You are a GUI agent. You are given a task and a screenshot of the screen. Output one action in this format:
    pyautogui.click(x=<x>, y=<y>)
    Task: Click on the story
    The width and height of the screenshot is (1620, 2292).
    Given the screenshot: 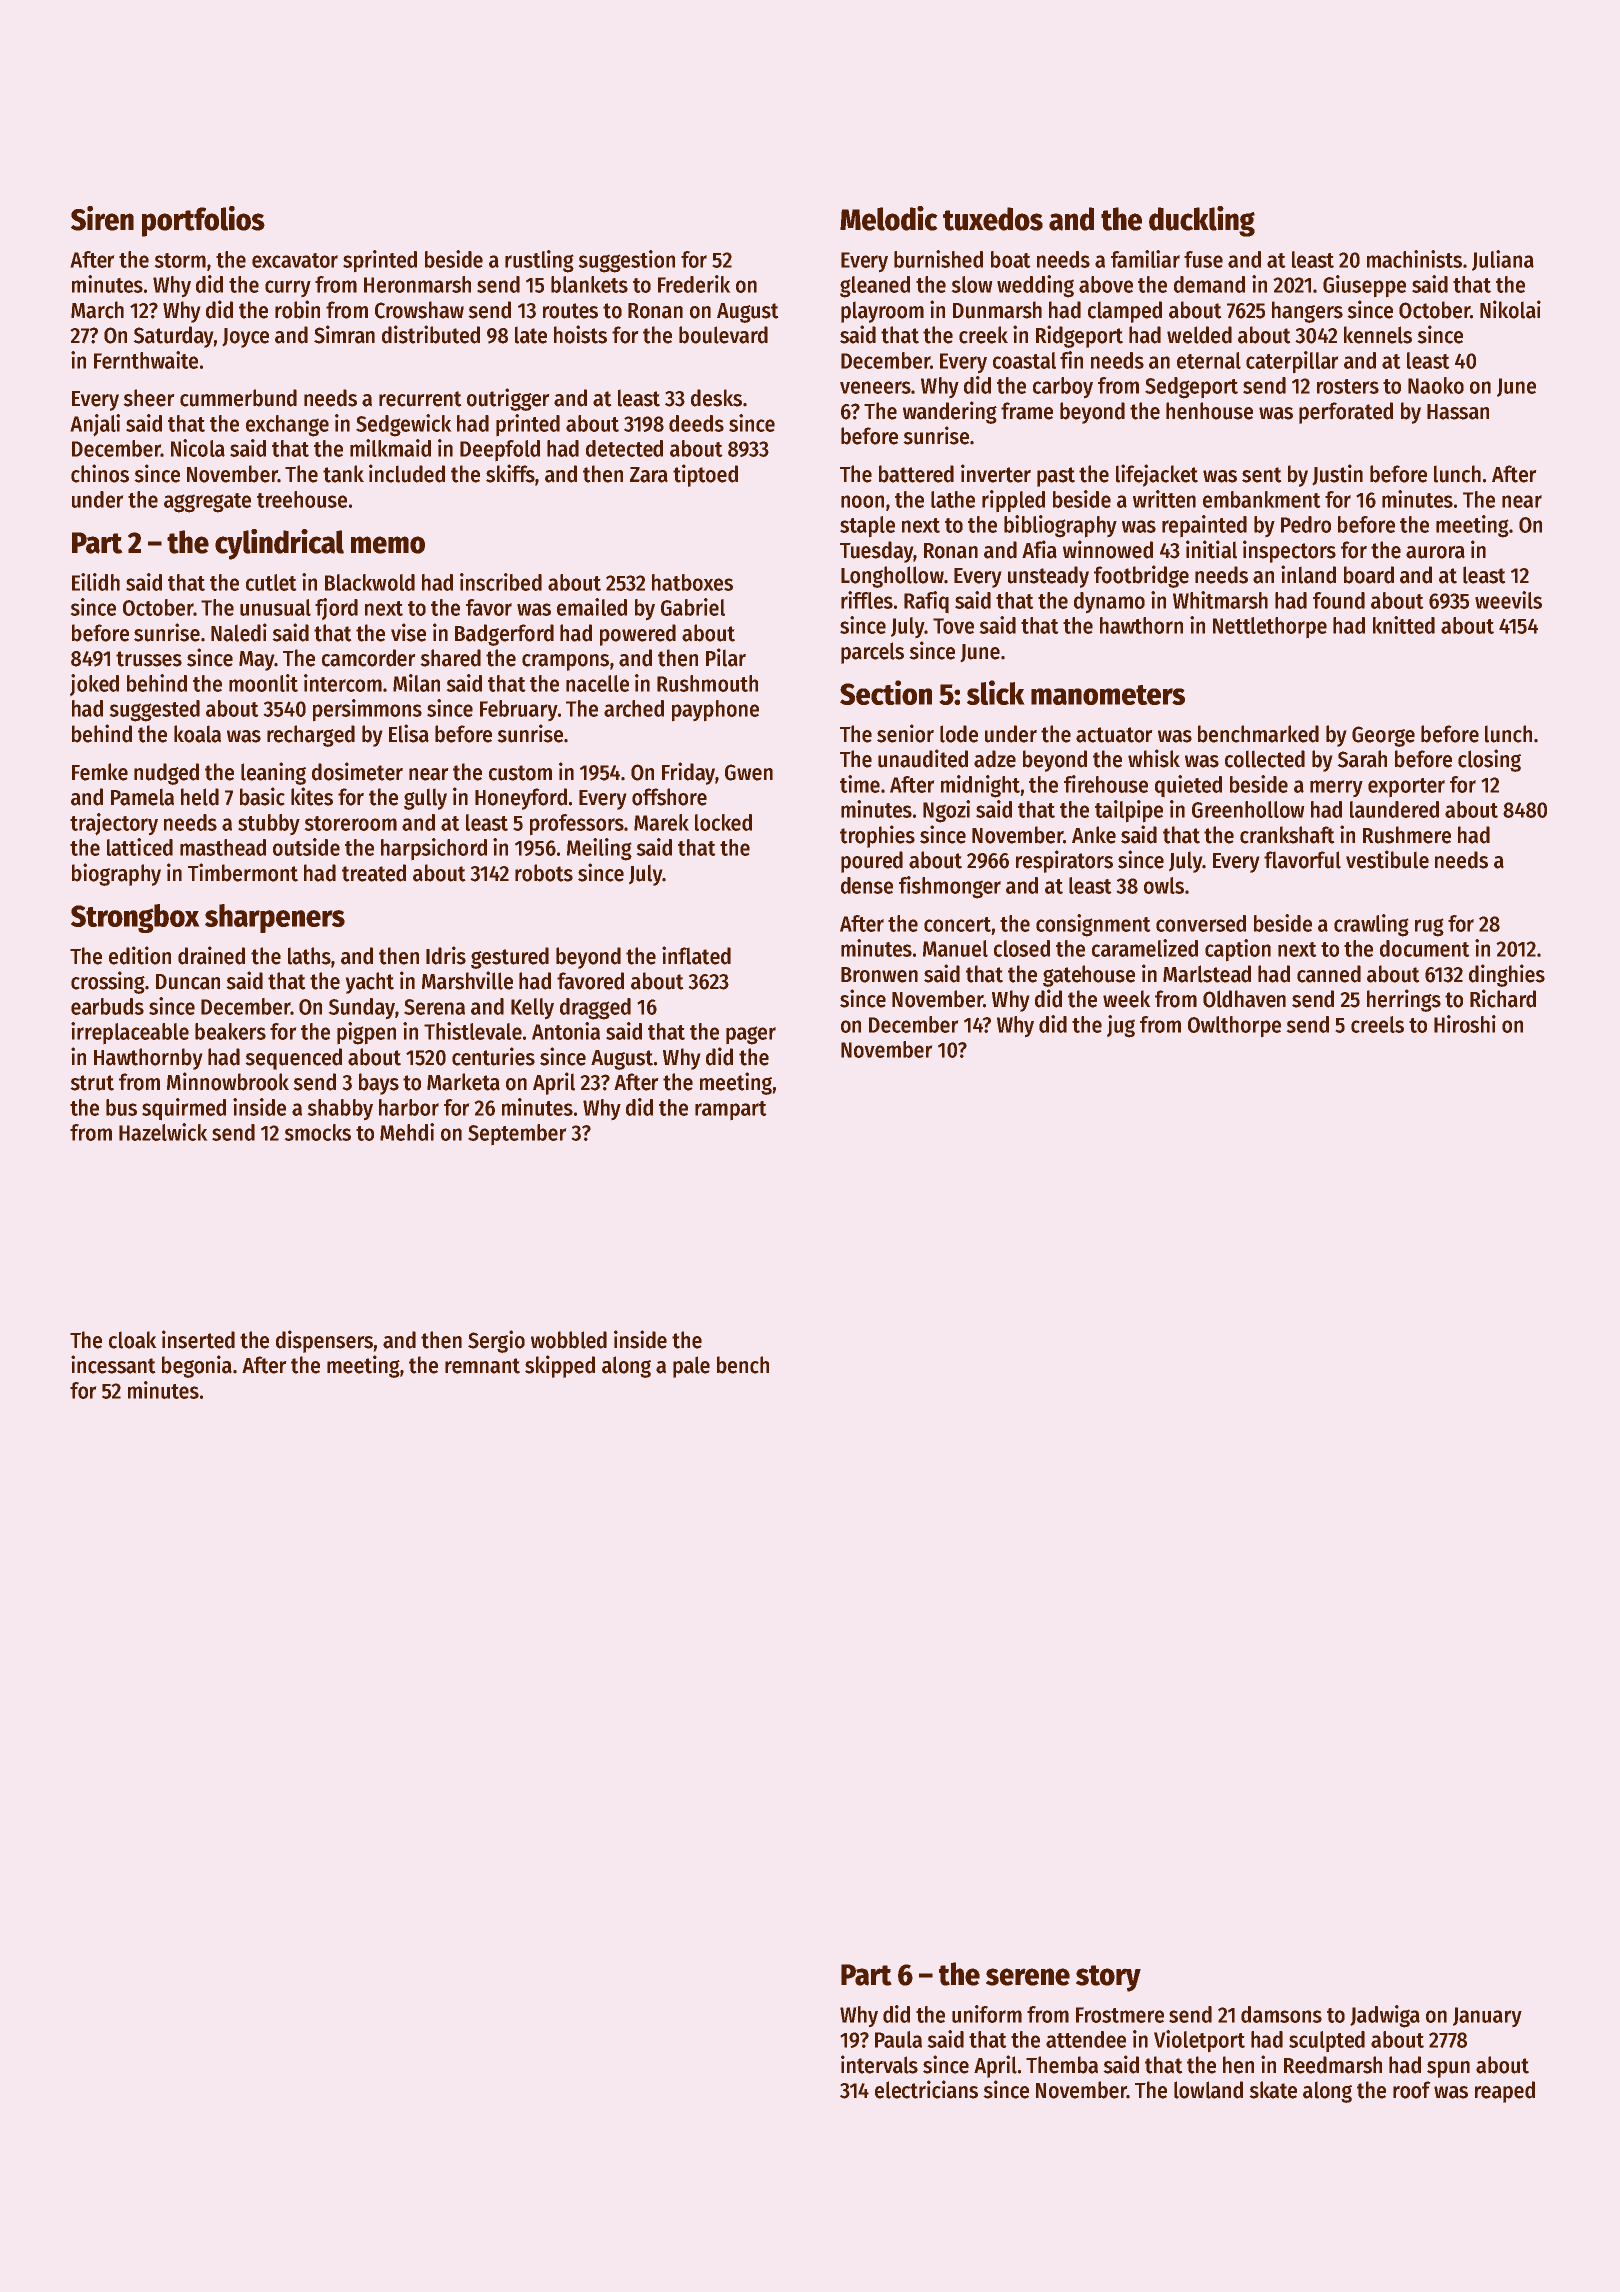 What is the action you would take?
    pyautogui.click(x=1108, y=1978)
